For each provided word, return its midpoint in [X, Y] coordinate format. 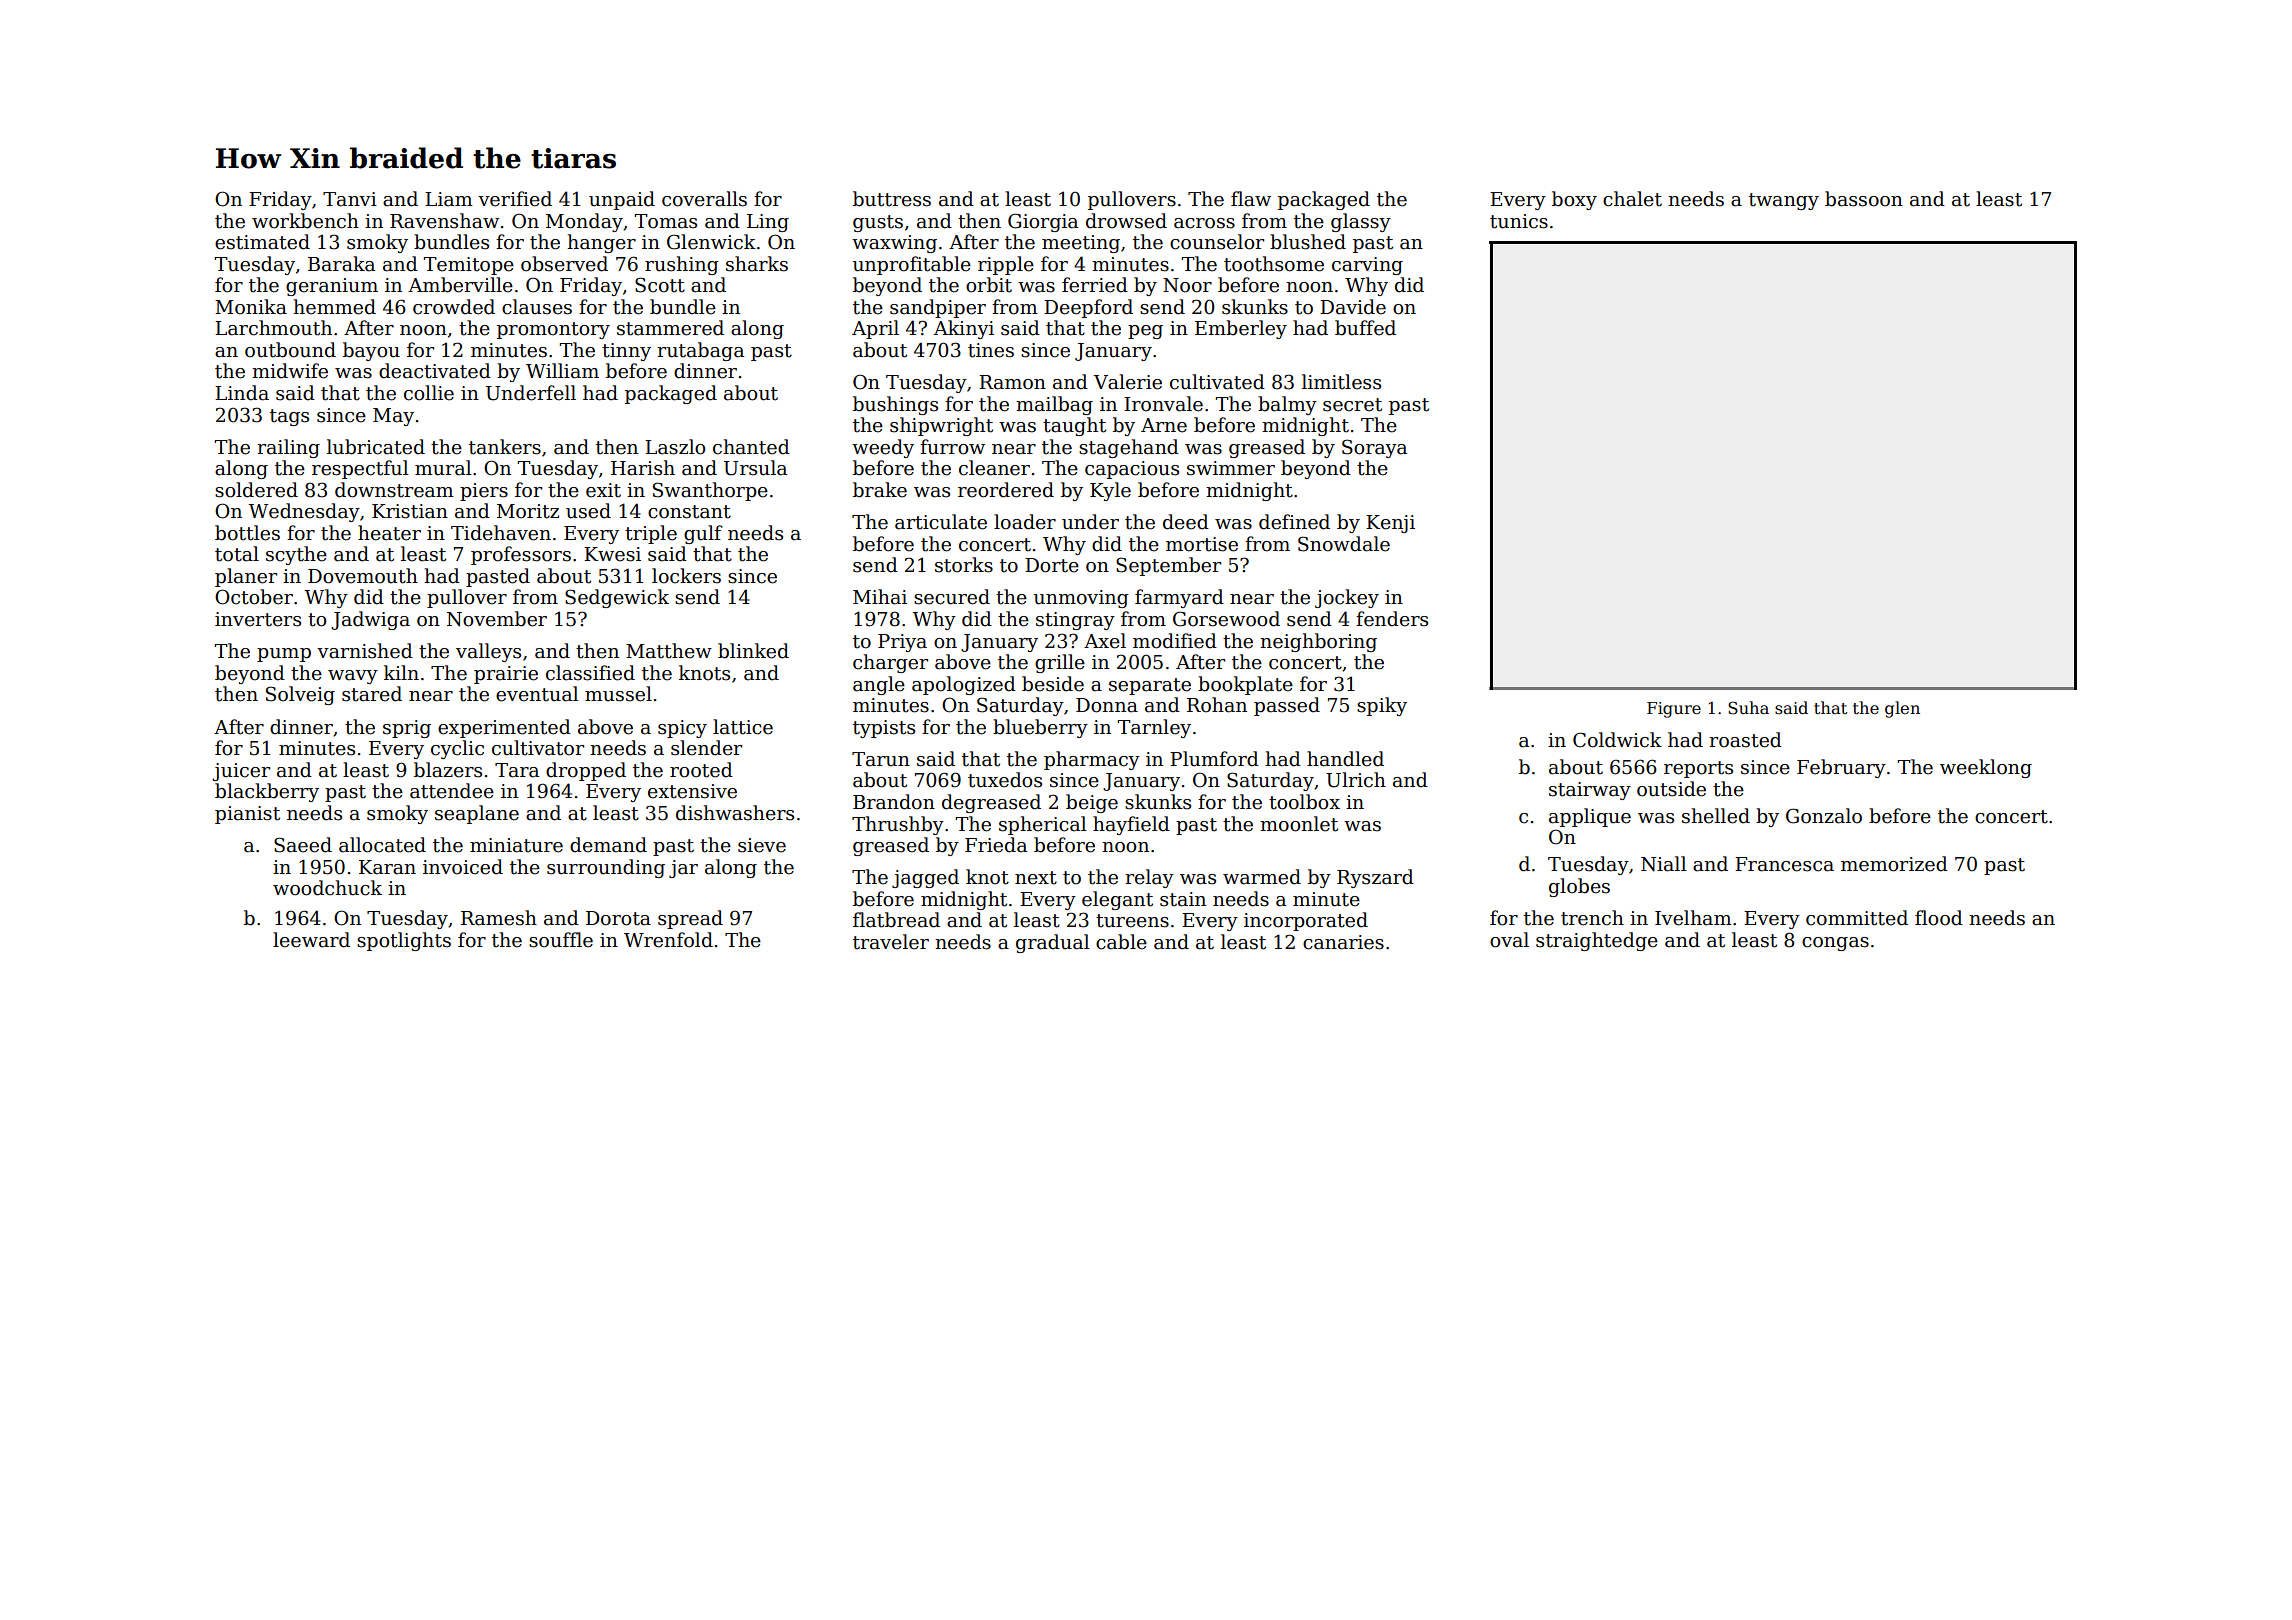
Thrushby [898, 825]
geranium [332, 287]
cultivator [538, 748]
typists [884, 729]
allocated [382, 845]
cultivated [1217, 382]
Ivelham [1693, 918]
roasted [1745, 740]
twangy [1784, 201]
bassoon [1864, 199]
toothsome [1274, 264]
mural [443, 468]
